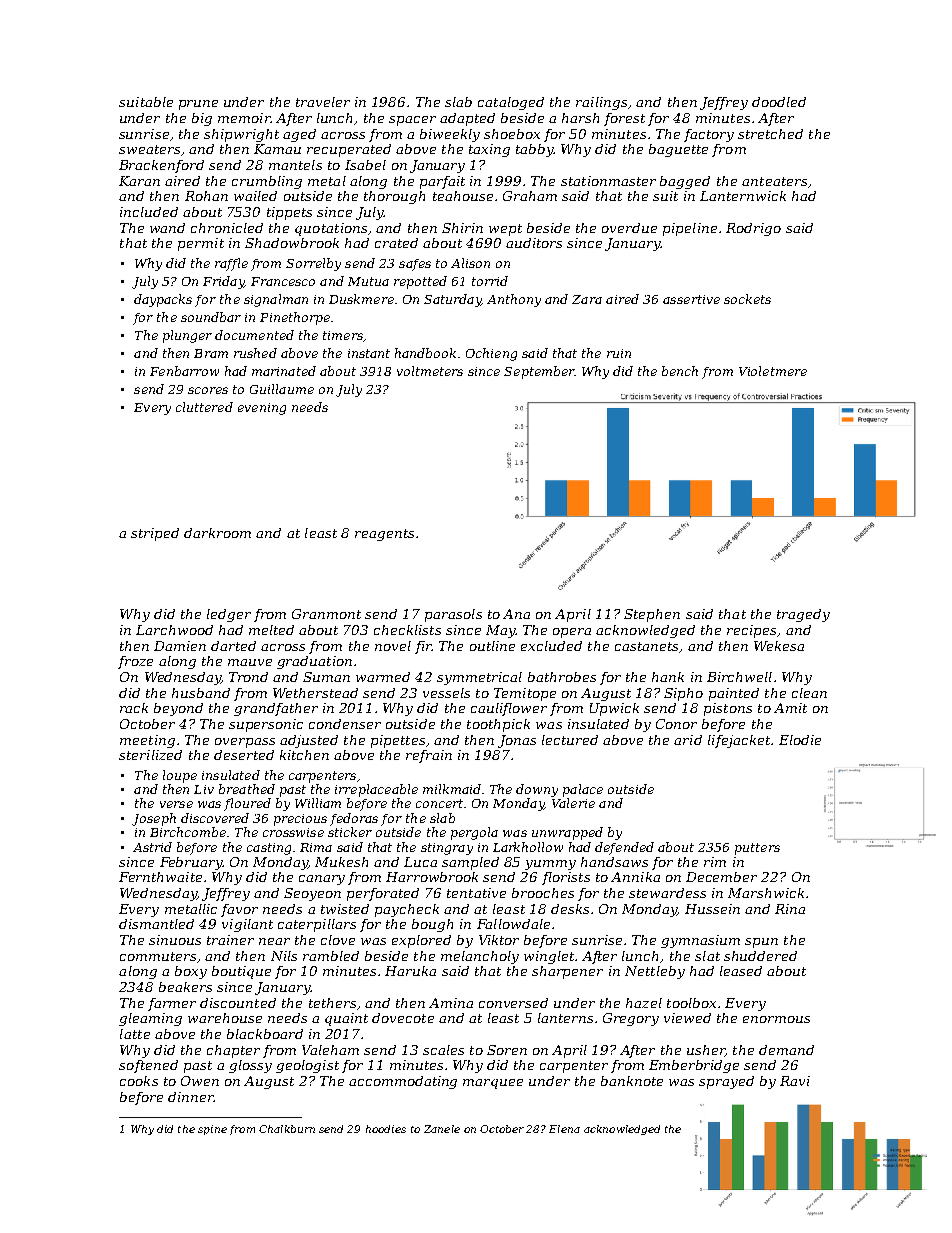 The image size is (952, 1233). What do you see at coordinates (587, 299) in the page?
I see `Zara` at bounding box center [587, 299].
